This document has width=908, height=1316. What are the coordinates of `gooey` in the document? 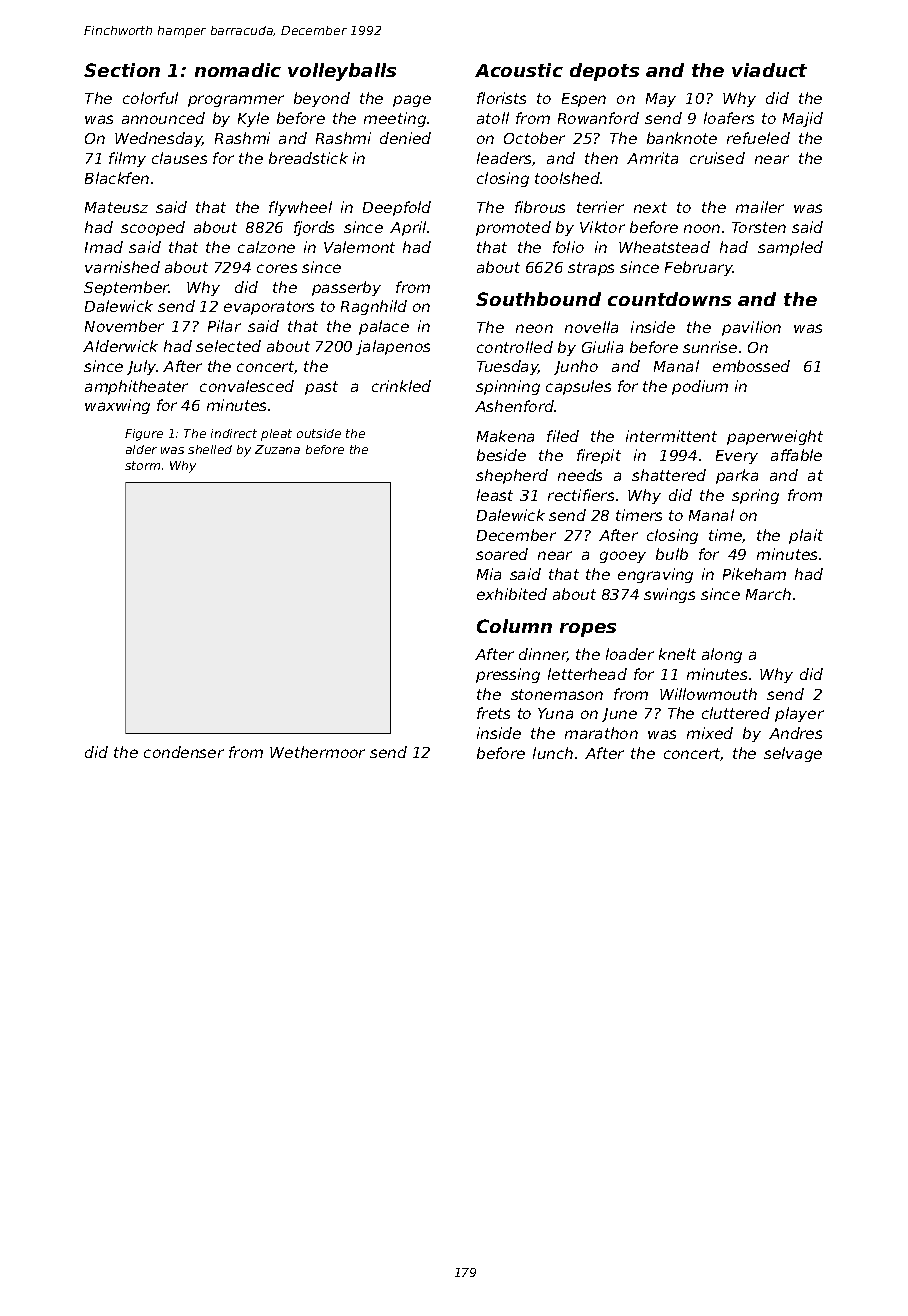 It's located at (623, 557).
